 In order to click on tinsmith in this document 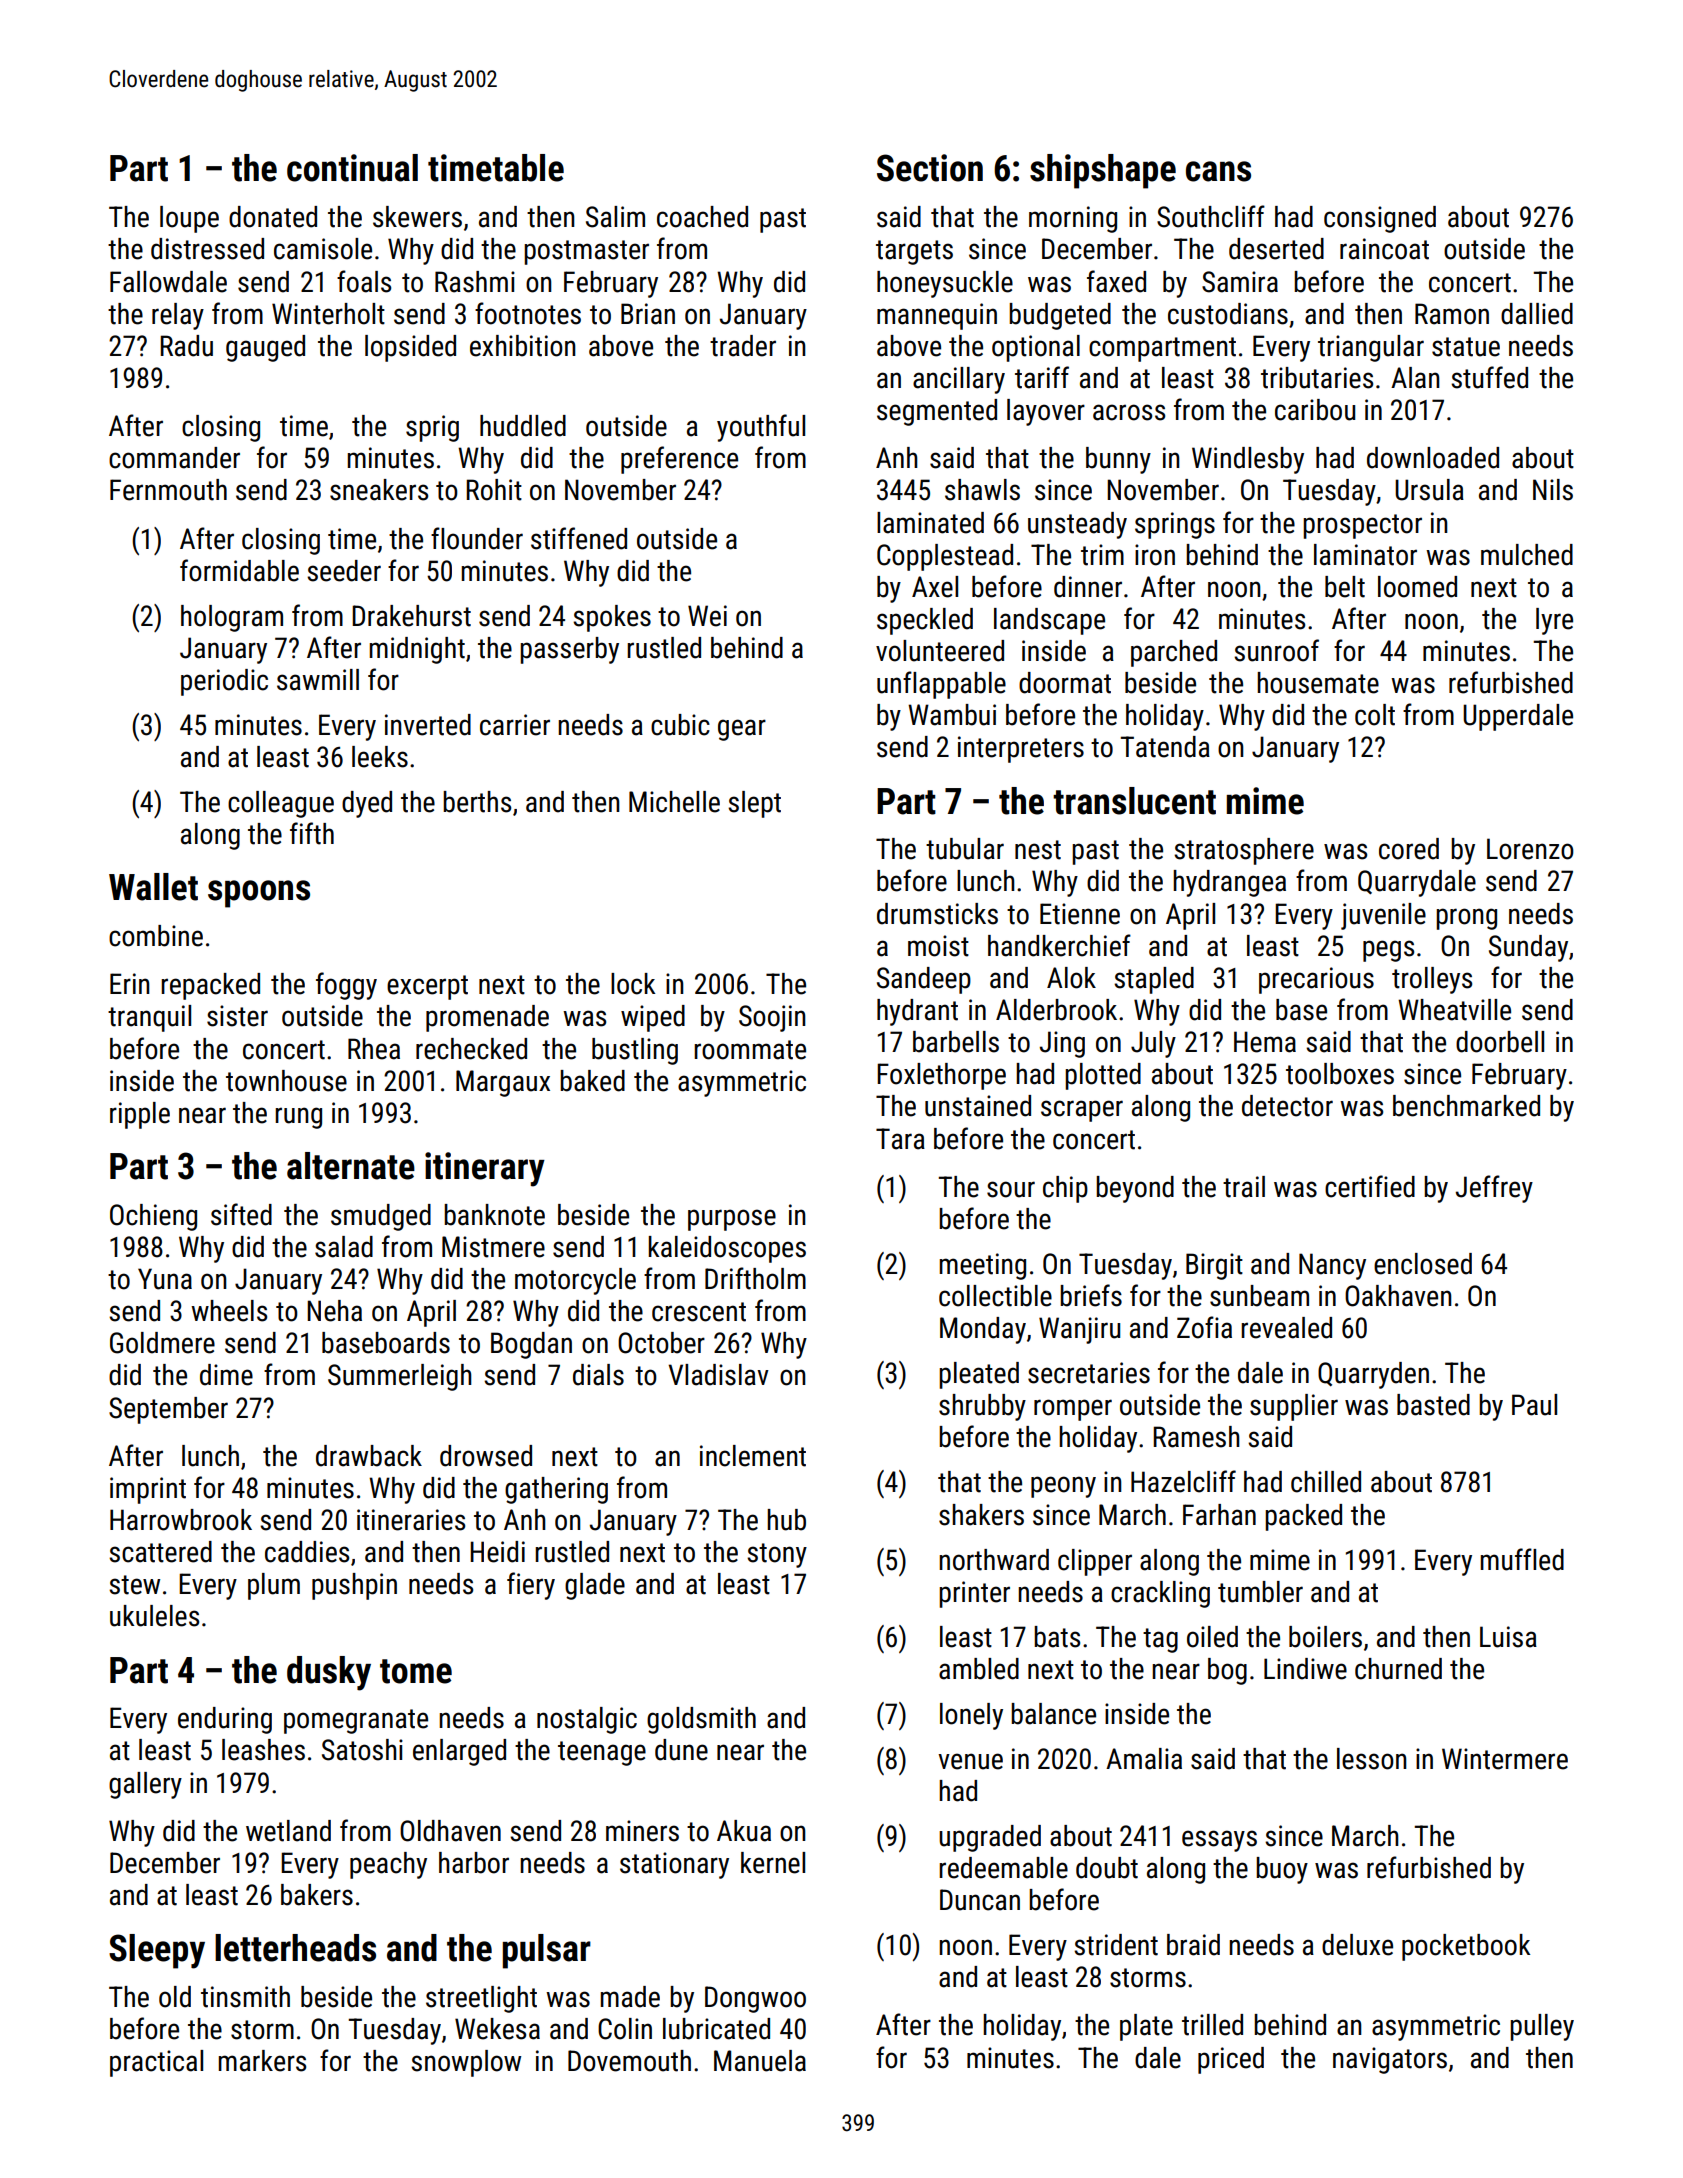, I will do `click(245, 1997)`.
